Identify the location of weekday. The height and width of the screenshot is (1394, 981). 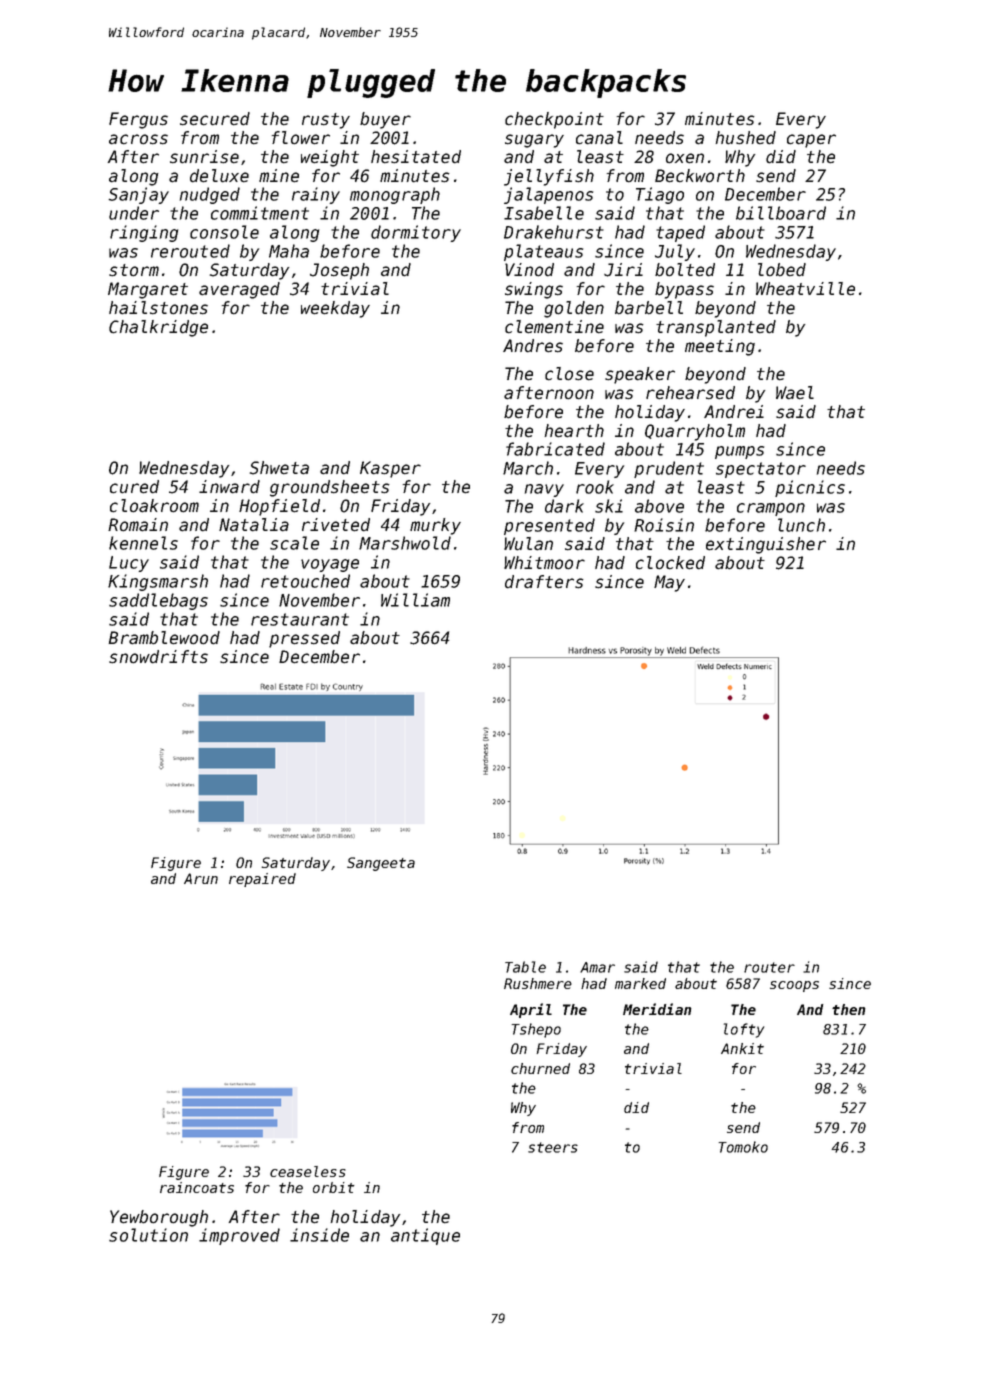
(335, 309).
